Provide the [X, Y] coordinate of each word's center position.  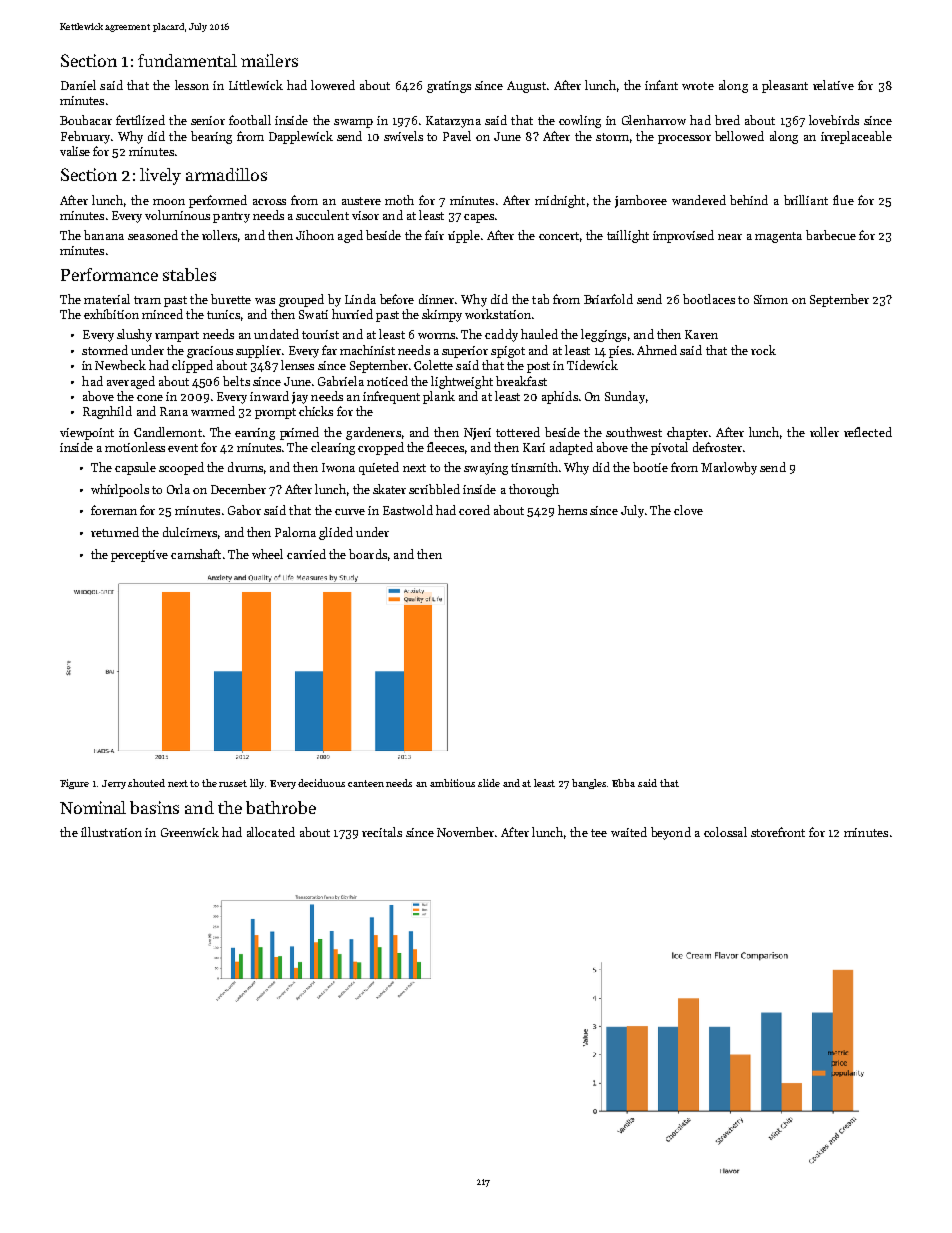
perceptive [139, 556]
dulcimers [190, 532]
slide [489, 783]
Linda [360, 299]
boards [368, 554]
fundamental [187, 60]
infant [661, 85]
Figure [74, 784]
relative [833, 85]
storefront [778, 832]
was [265, 301]
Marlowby [729, 468]
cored [474, 510]
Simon [771, 299]
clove [688, 510]
